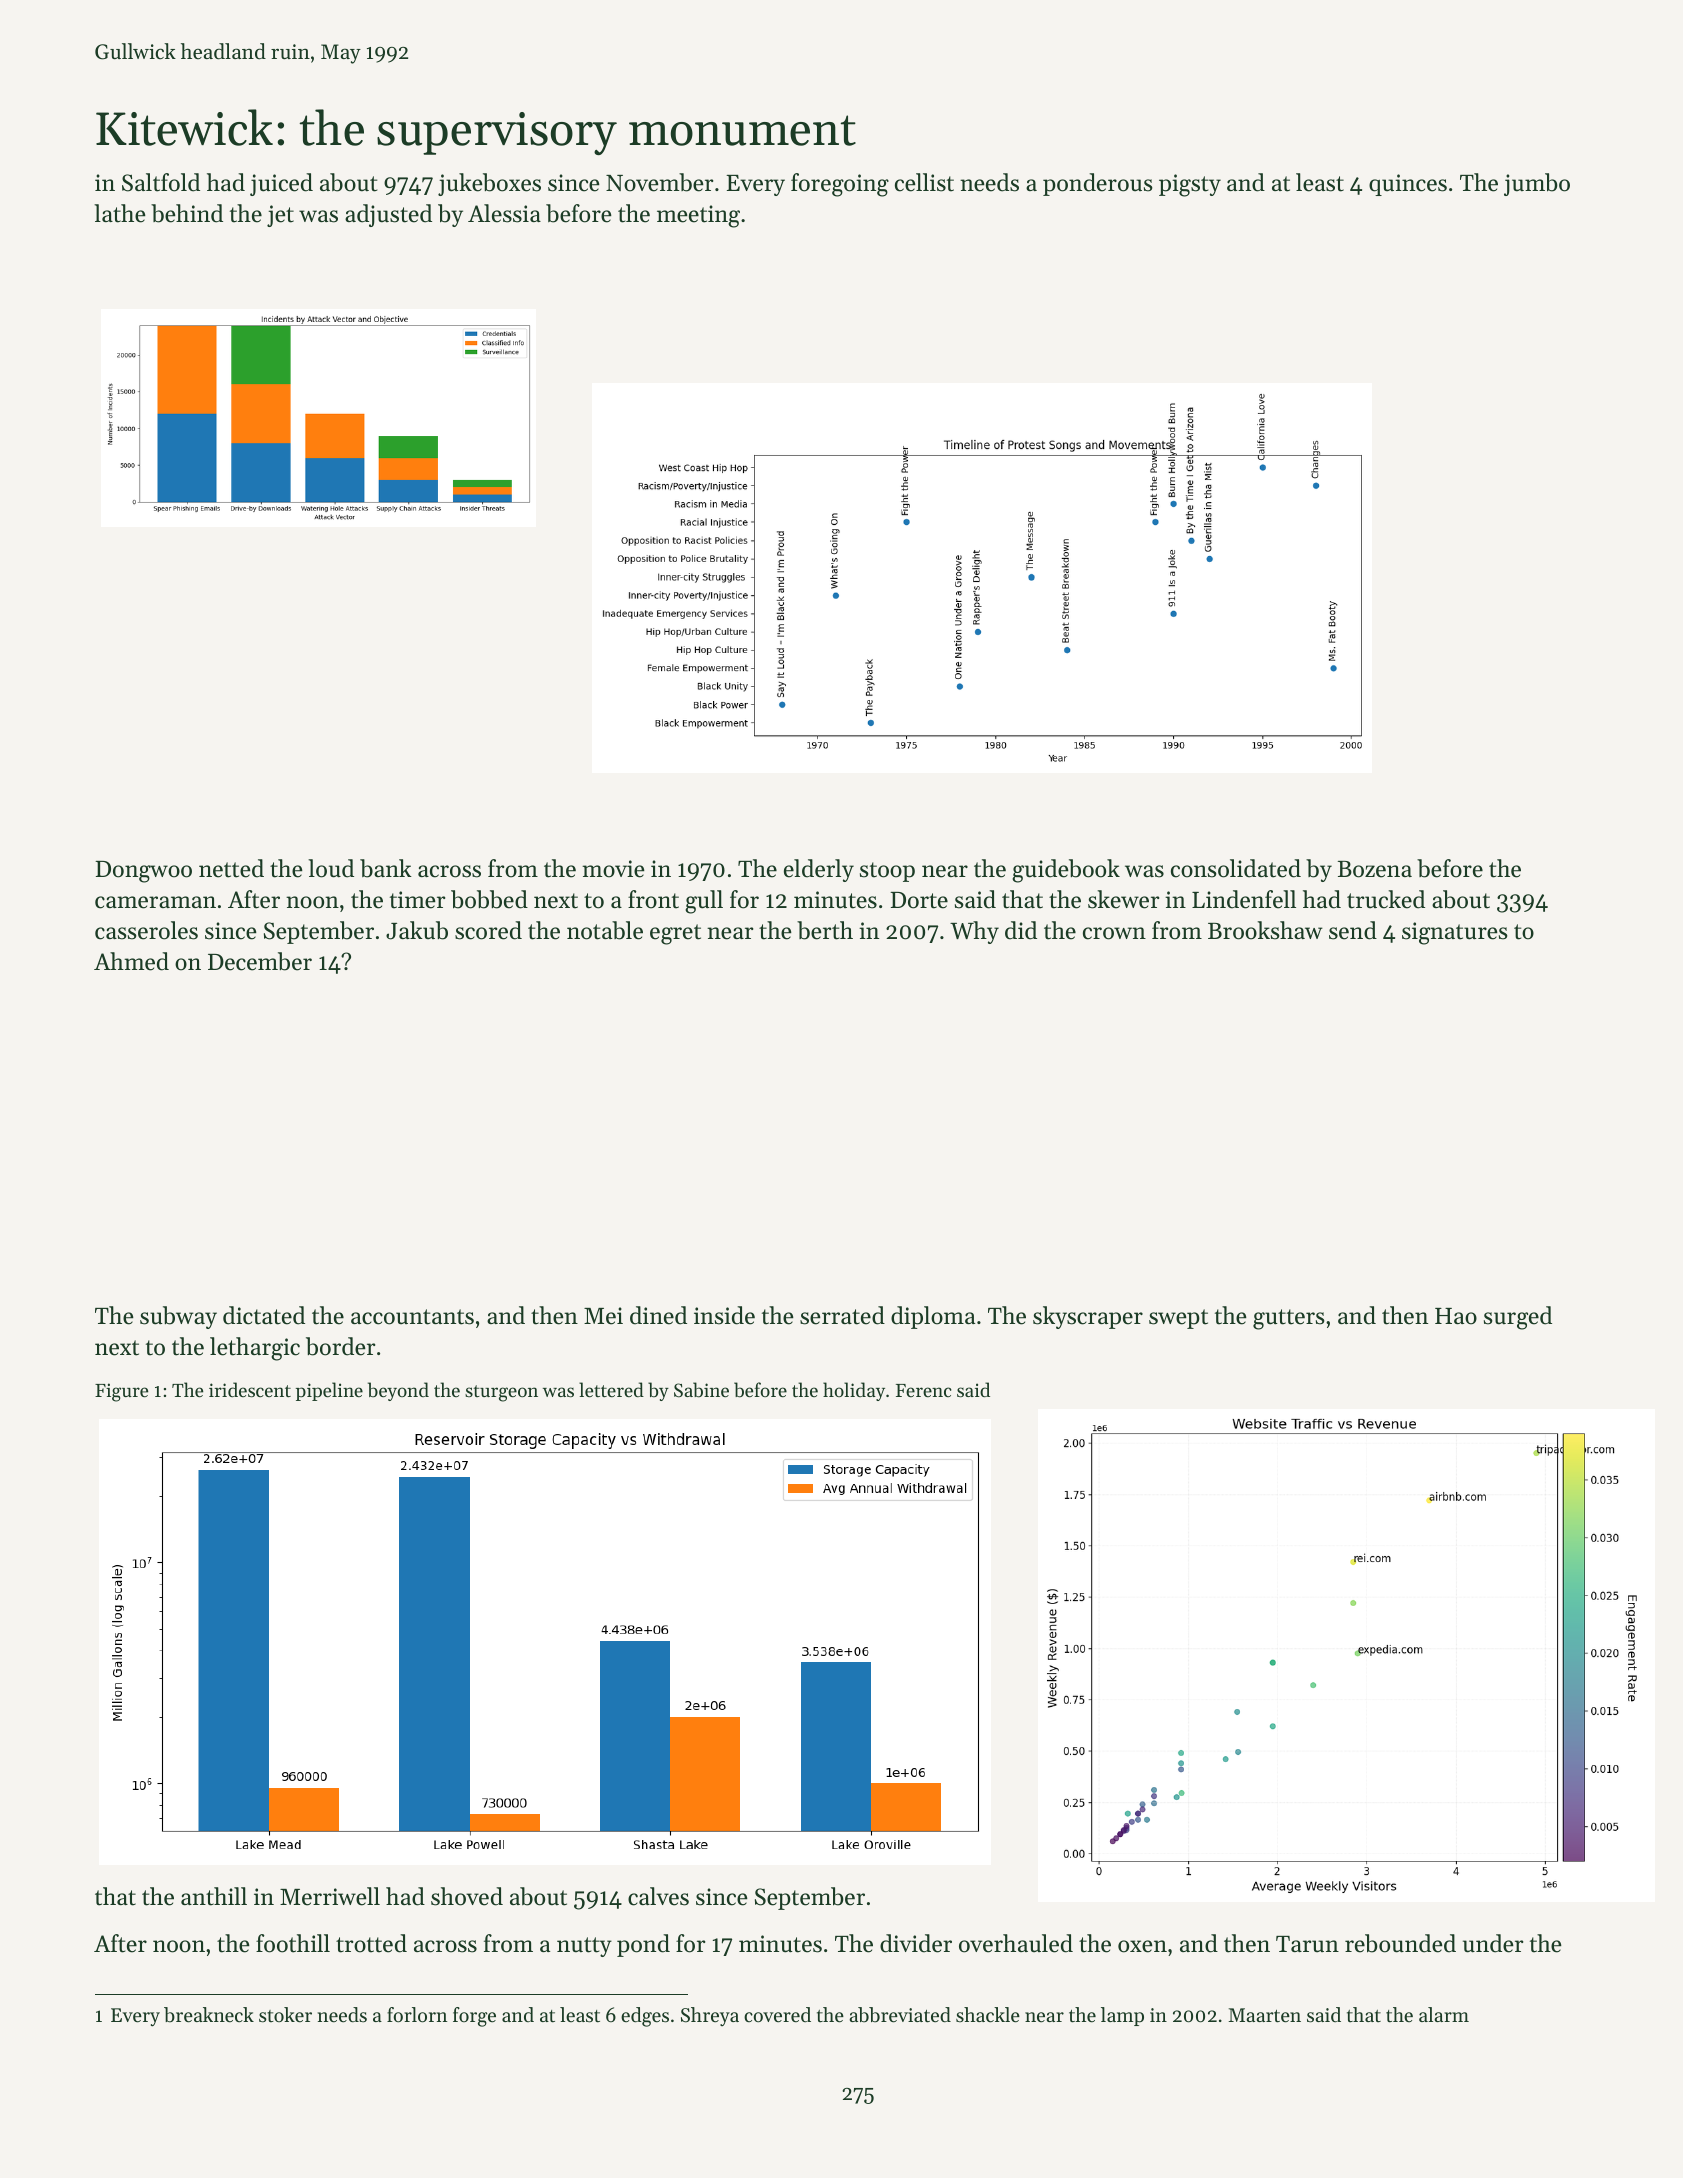 The height and width of the page is (2178, 1683). I want to click on Figure, so click(121, 1392).
